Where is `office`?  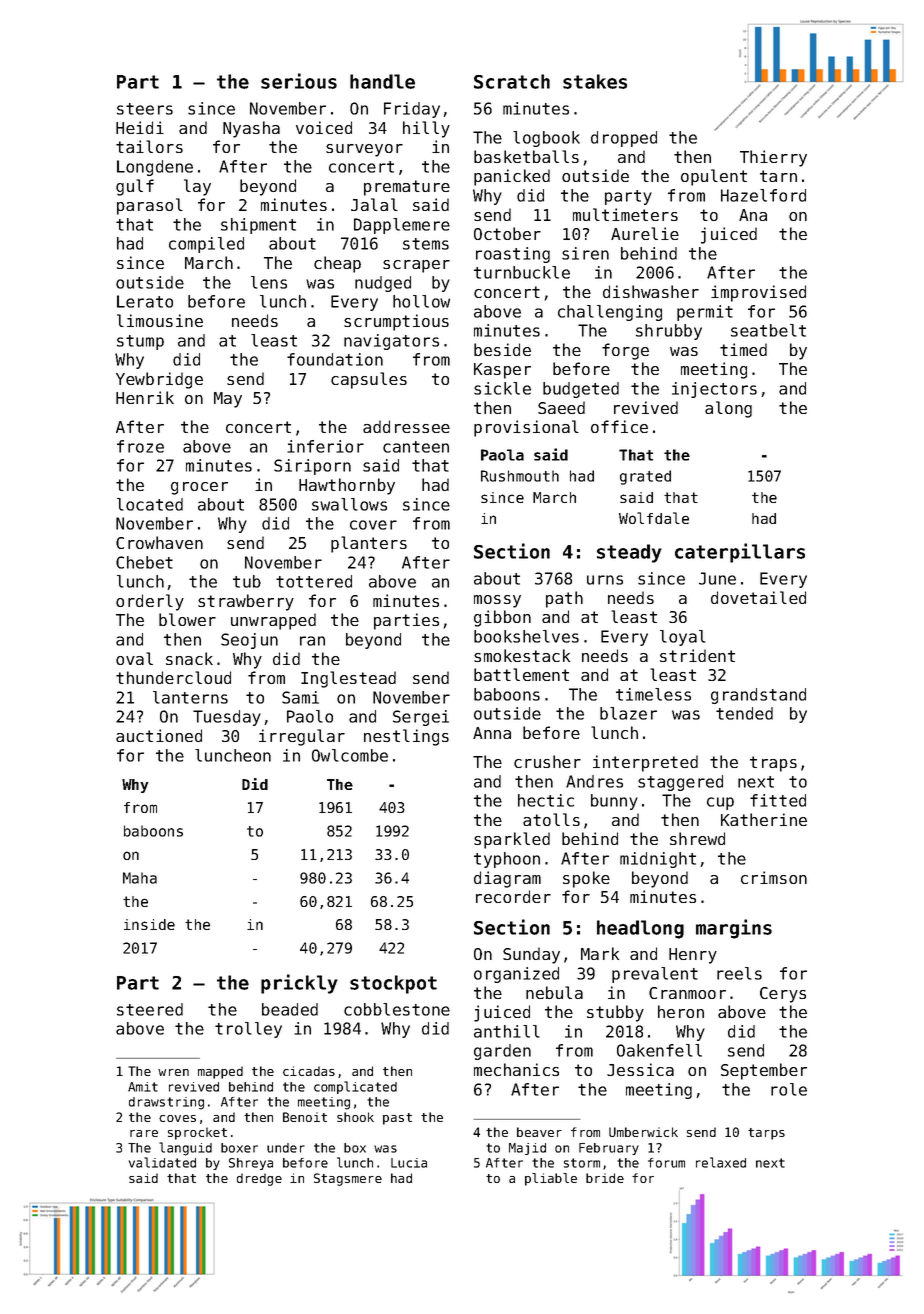
office is located at coordinates (619, 426).
